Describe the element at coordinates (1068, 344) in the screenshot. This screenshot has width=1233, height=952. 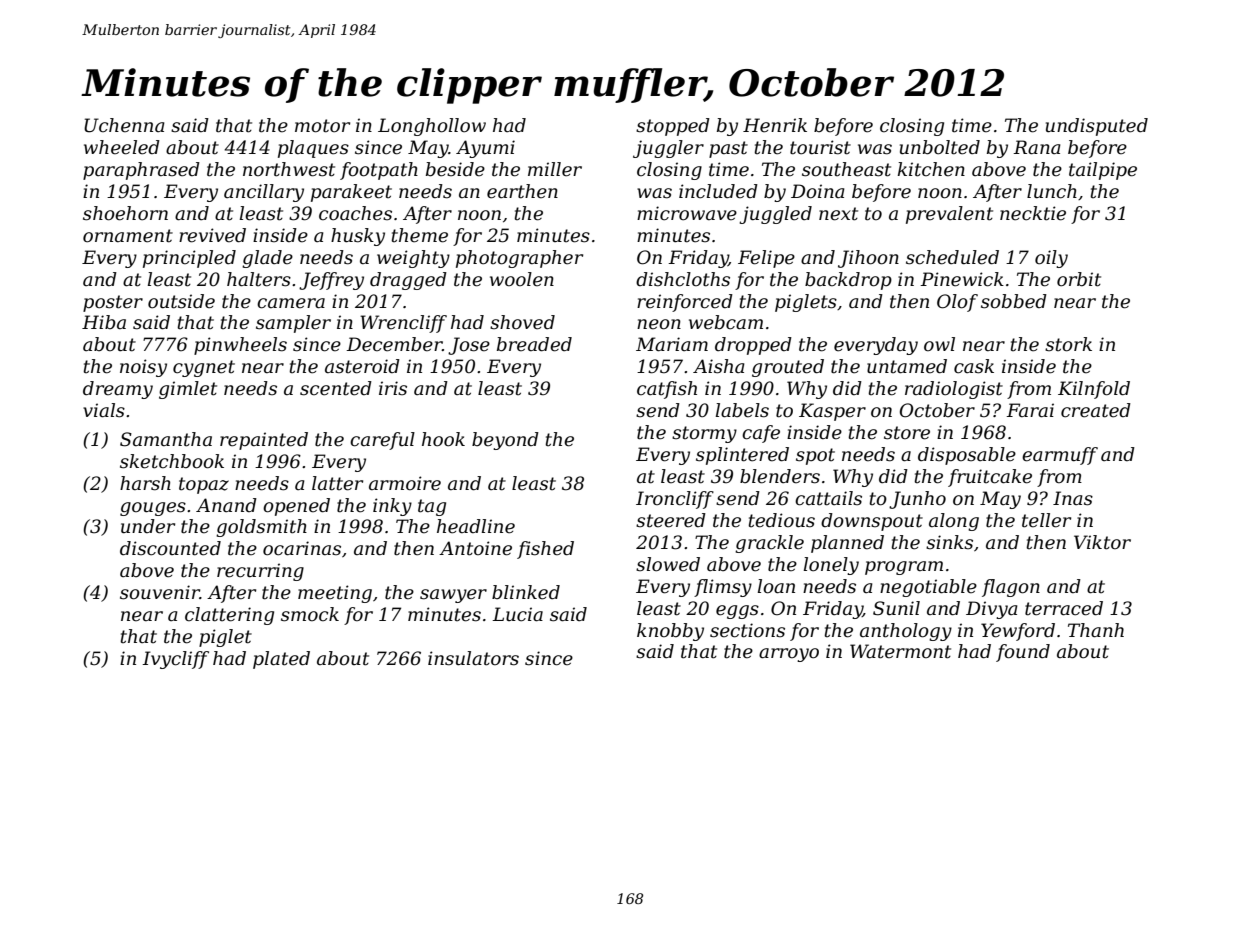
I see `stork` at that location.
